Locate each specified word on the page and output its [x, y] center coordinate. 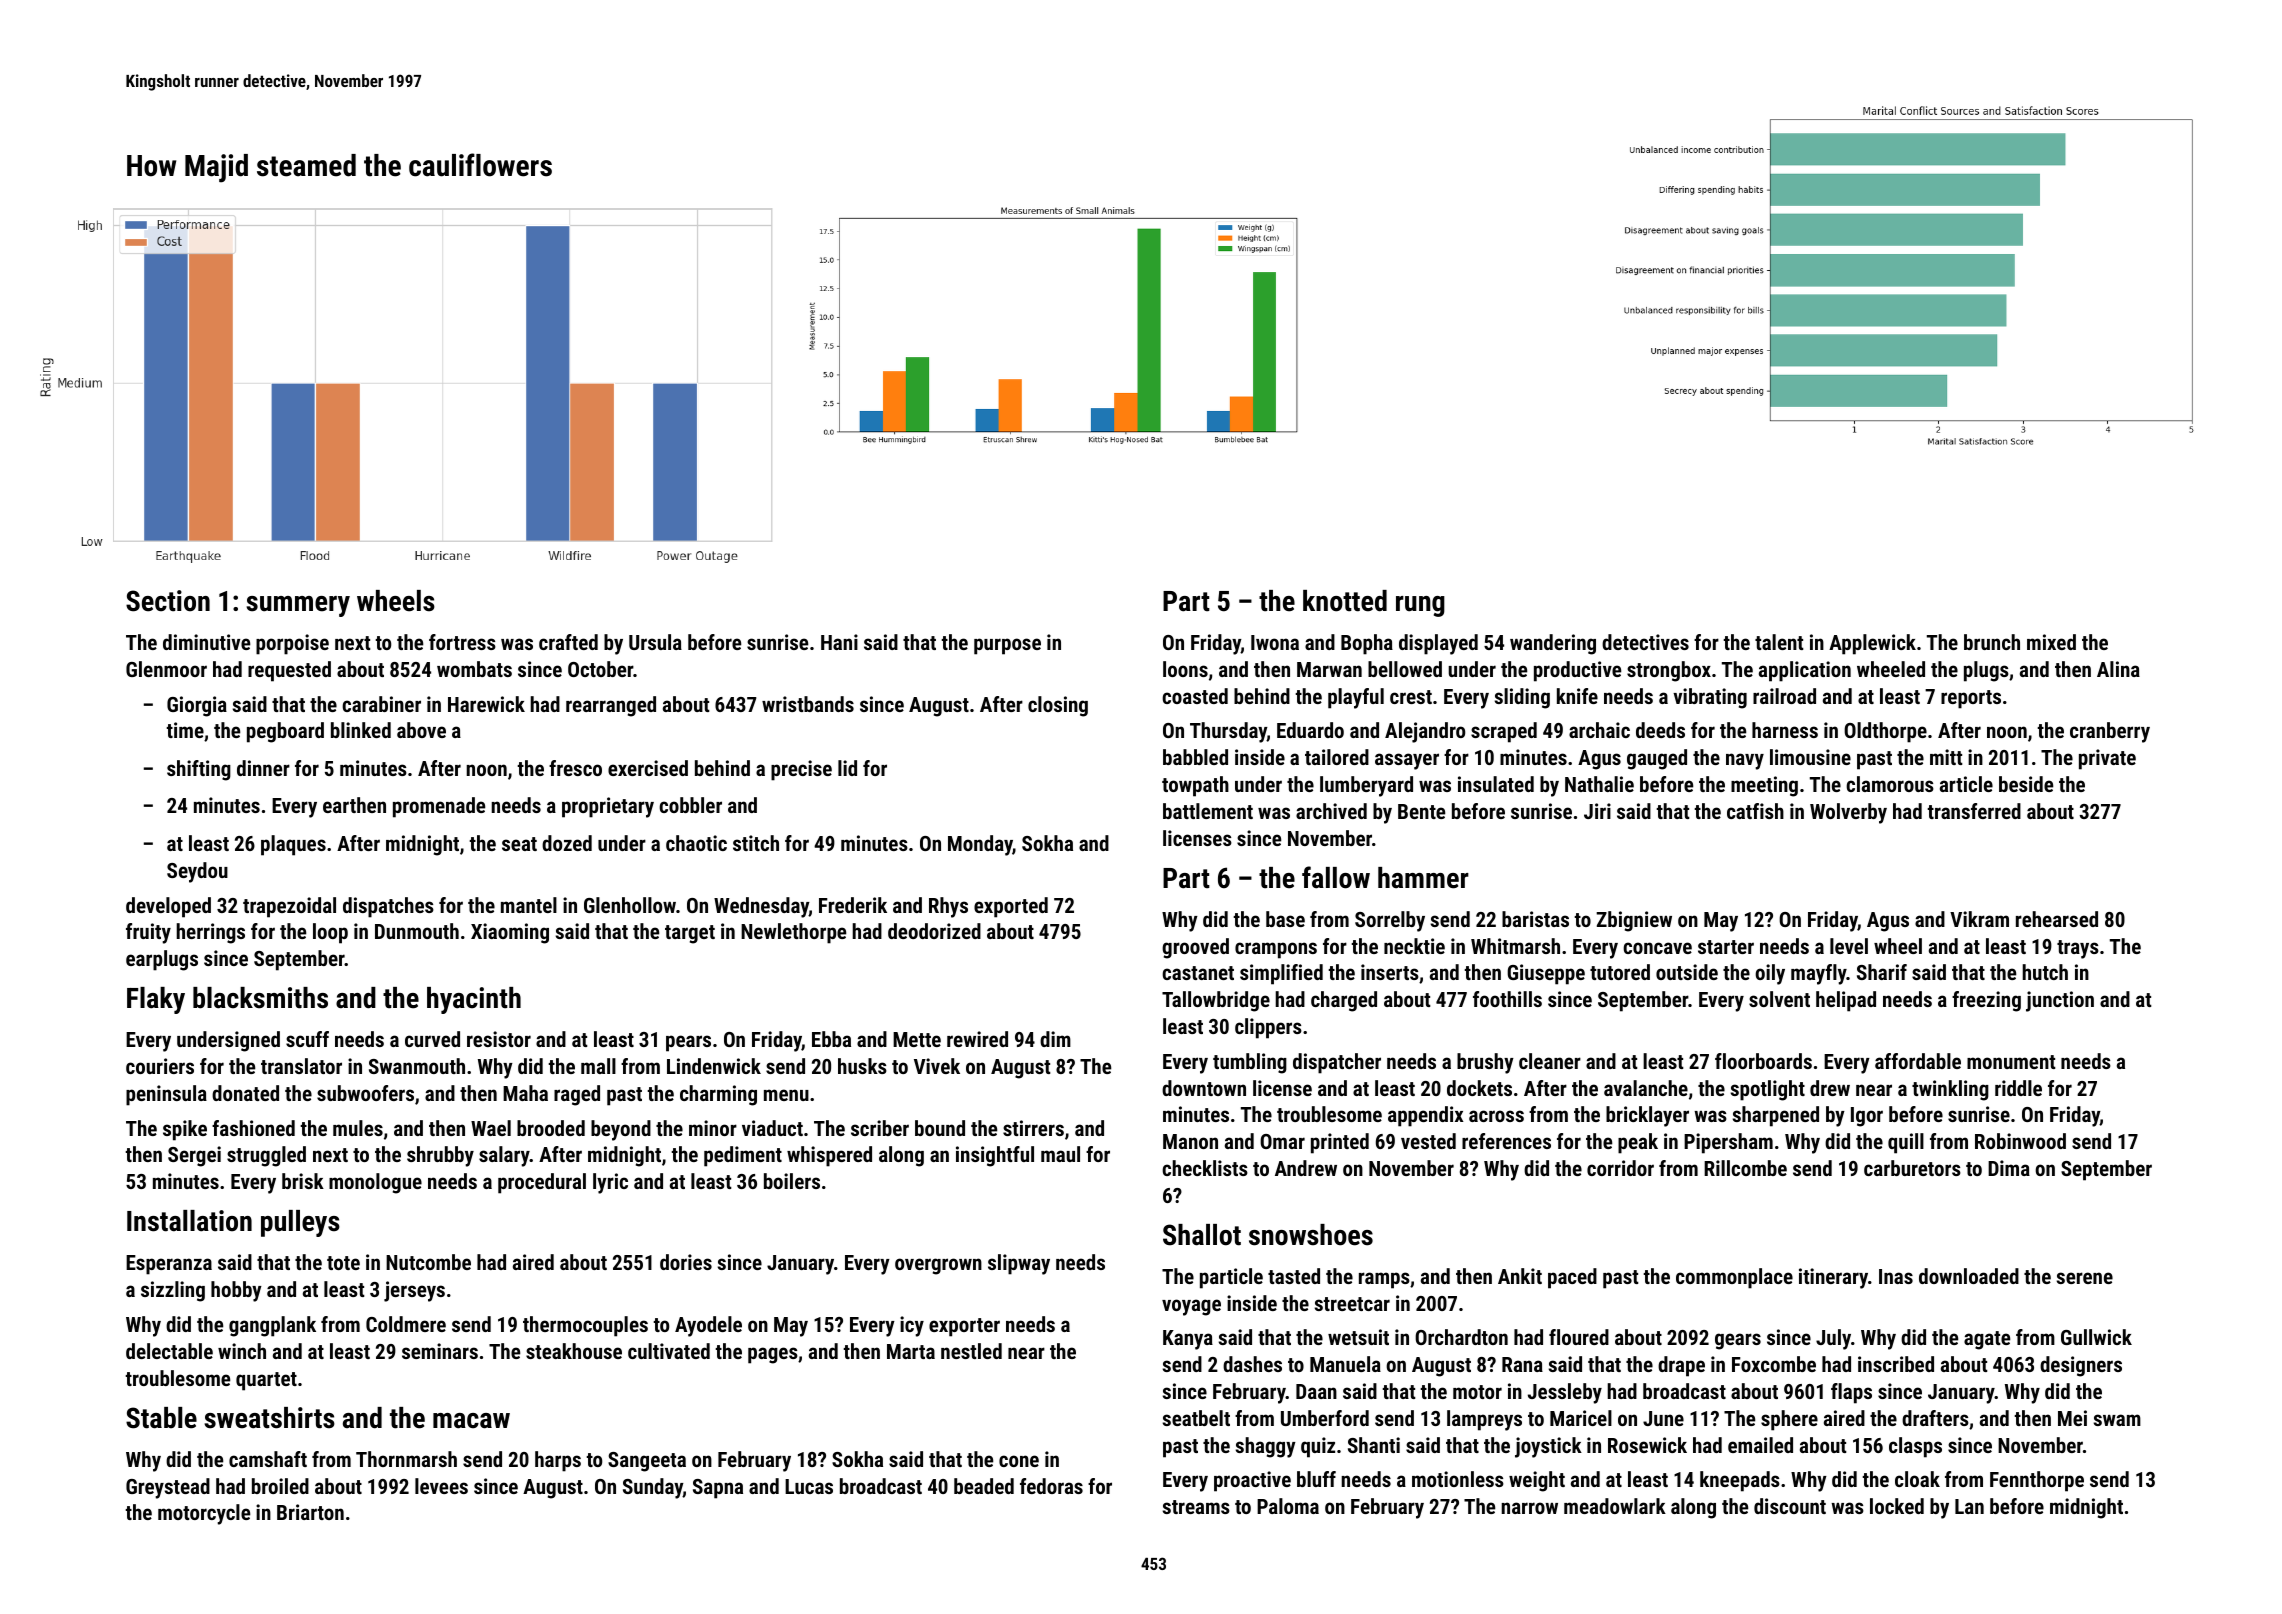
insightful [995, 1156]
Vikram [1979, 919]
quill [1906, 1143]
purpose [1007, 646]
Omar [1282, 1141]
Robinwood [2020, 1141]
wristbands [808, 704]
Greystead [168, 1488]
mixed [2051, 642]
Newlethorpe [793, 933]
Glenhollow [630, 905]
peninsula [166, 1095]
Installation [189, 1221]
